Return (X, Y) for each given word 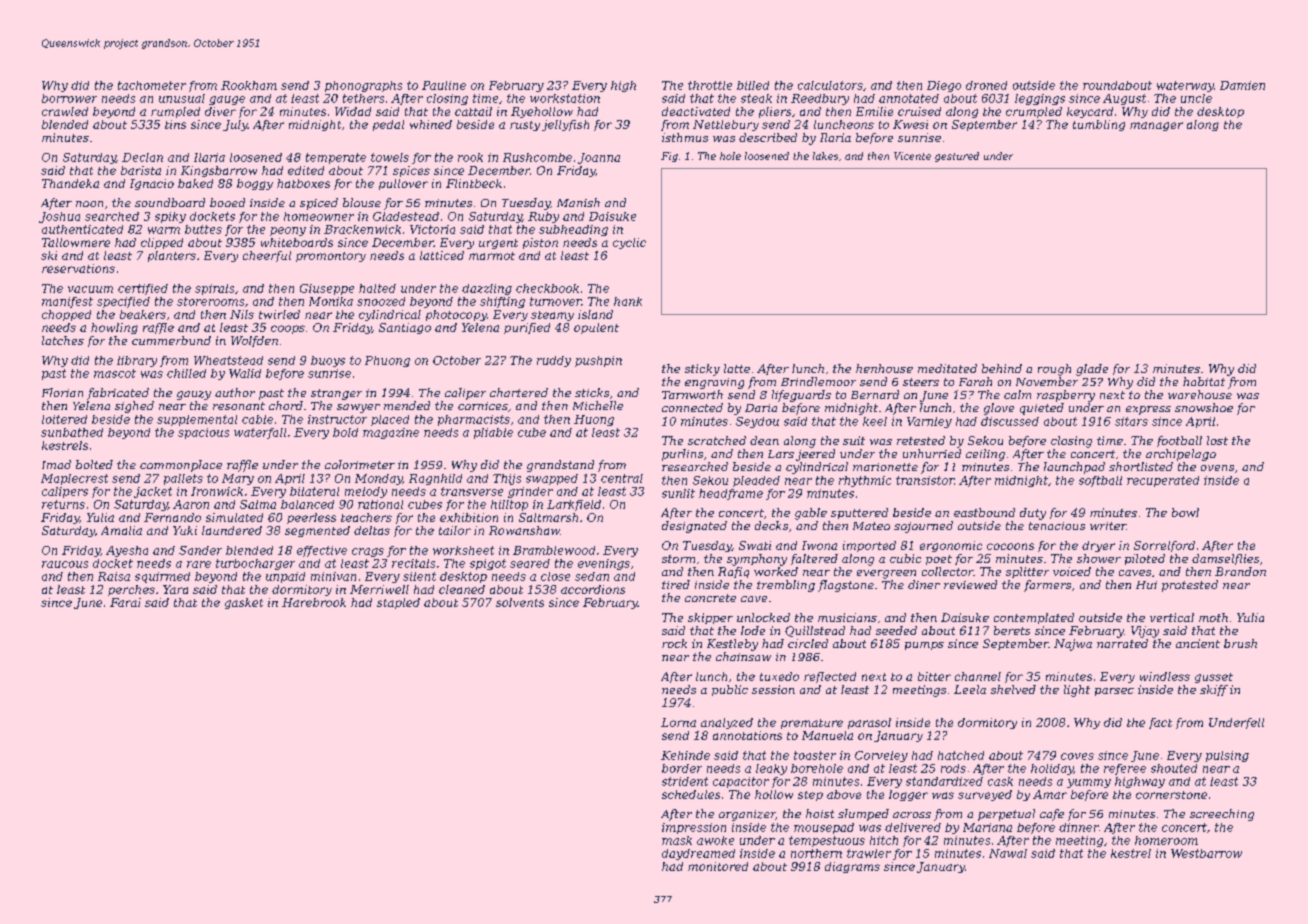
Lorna (678, 722)
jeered (815, 455)
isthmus (685, 137)
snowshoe (1204, 407)
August (1124, 99)
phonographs (363, 86)
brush (1240, 643)
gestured (957, 157)
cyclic (629, 243)
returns (63, 504)
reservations (78, 268)
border (682, 768)
